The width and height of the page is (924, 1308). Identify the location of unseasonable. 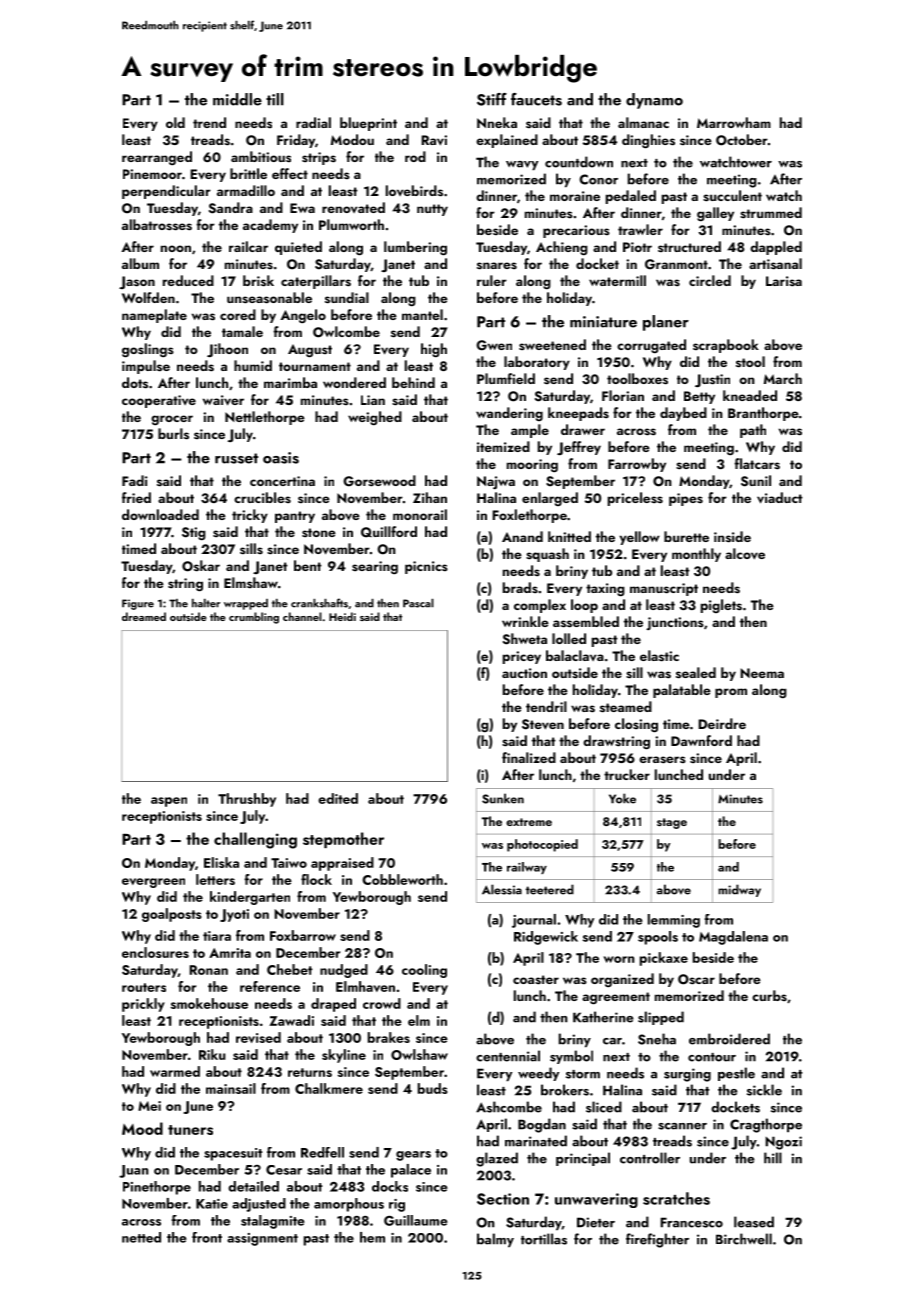
(269, 298).
